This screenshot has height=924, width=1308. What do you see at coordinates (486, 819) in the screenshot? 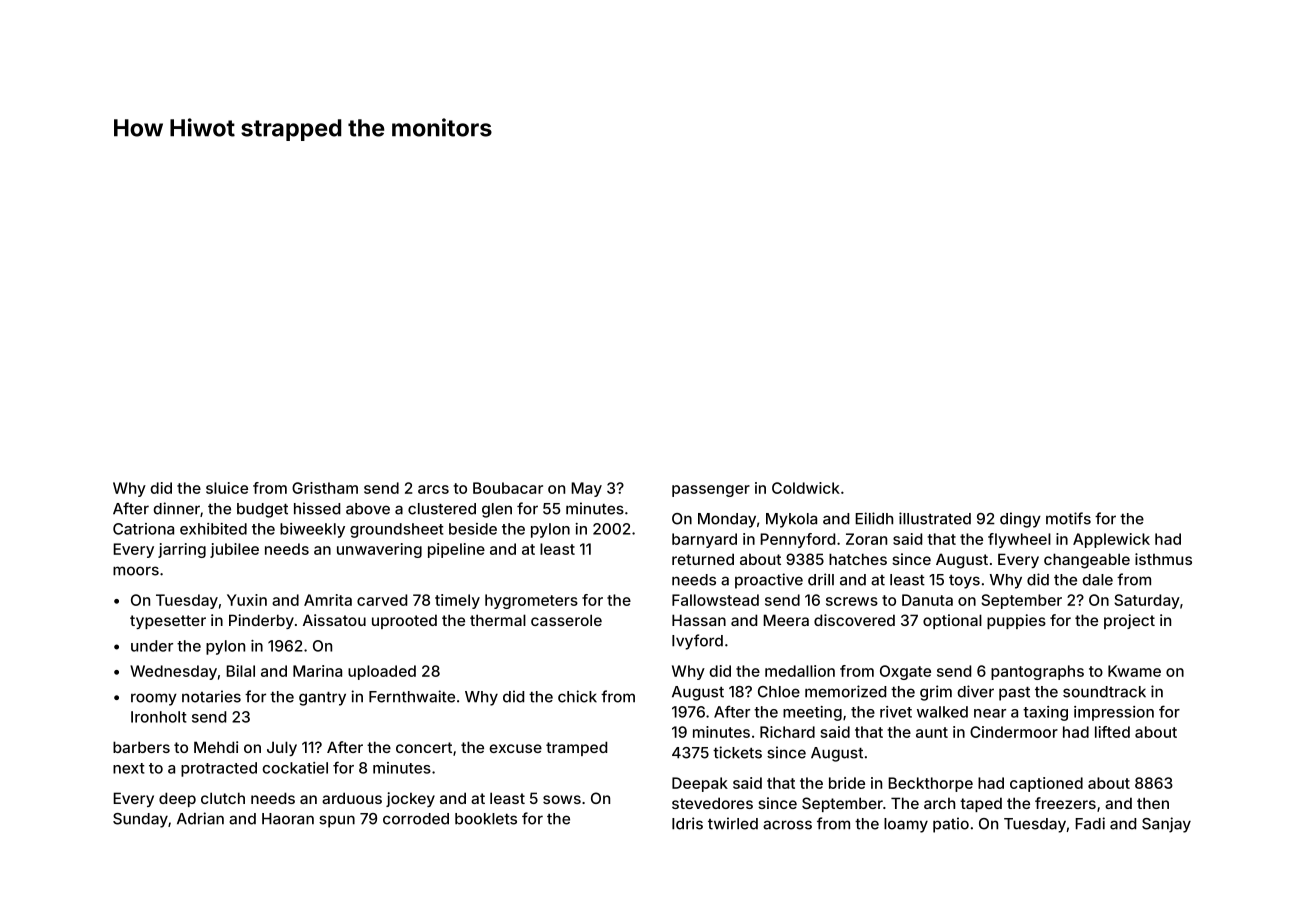
I see `booklets` at bounding box center [486, 819].
